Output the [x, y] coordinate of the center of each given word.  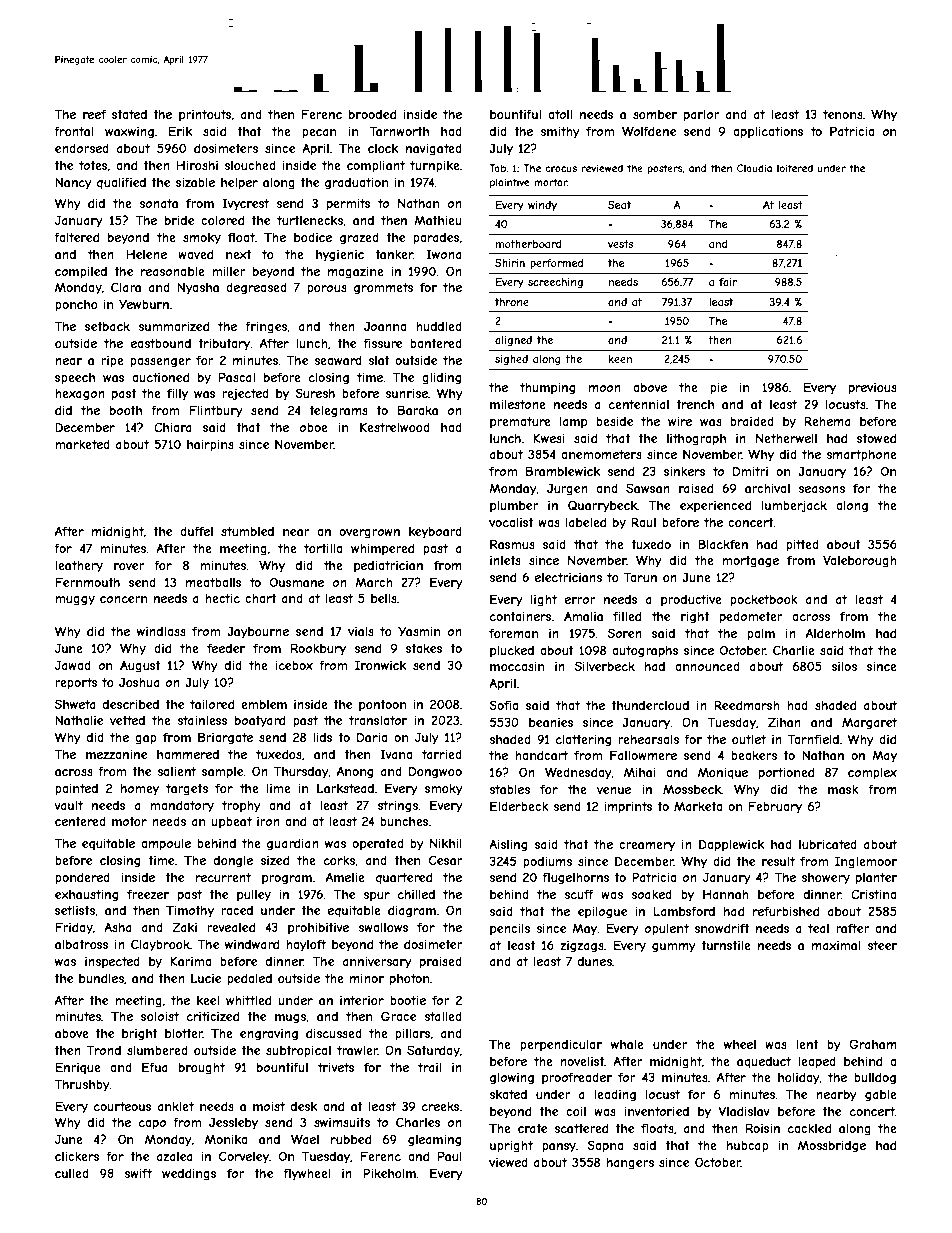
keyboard [435, 532]
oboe [314, 427]
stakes [424, 648]
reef [94, 114]
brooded [372, 114]
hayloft [306, 945]
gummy [674, 948]
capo [152, 1125]
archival [767, 488]
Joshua [139, 682]
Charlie [794, 650]
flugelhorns [575, 878]
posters [665, 169]
